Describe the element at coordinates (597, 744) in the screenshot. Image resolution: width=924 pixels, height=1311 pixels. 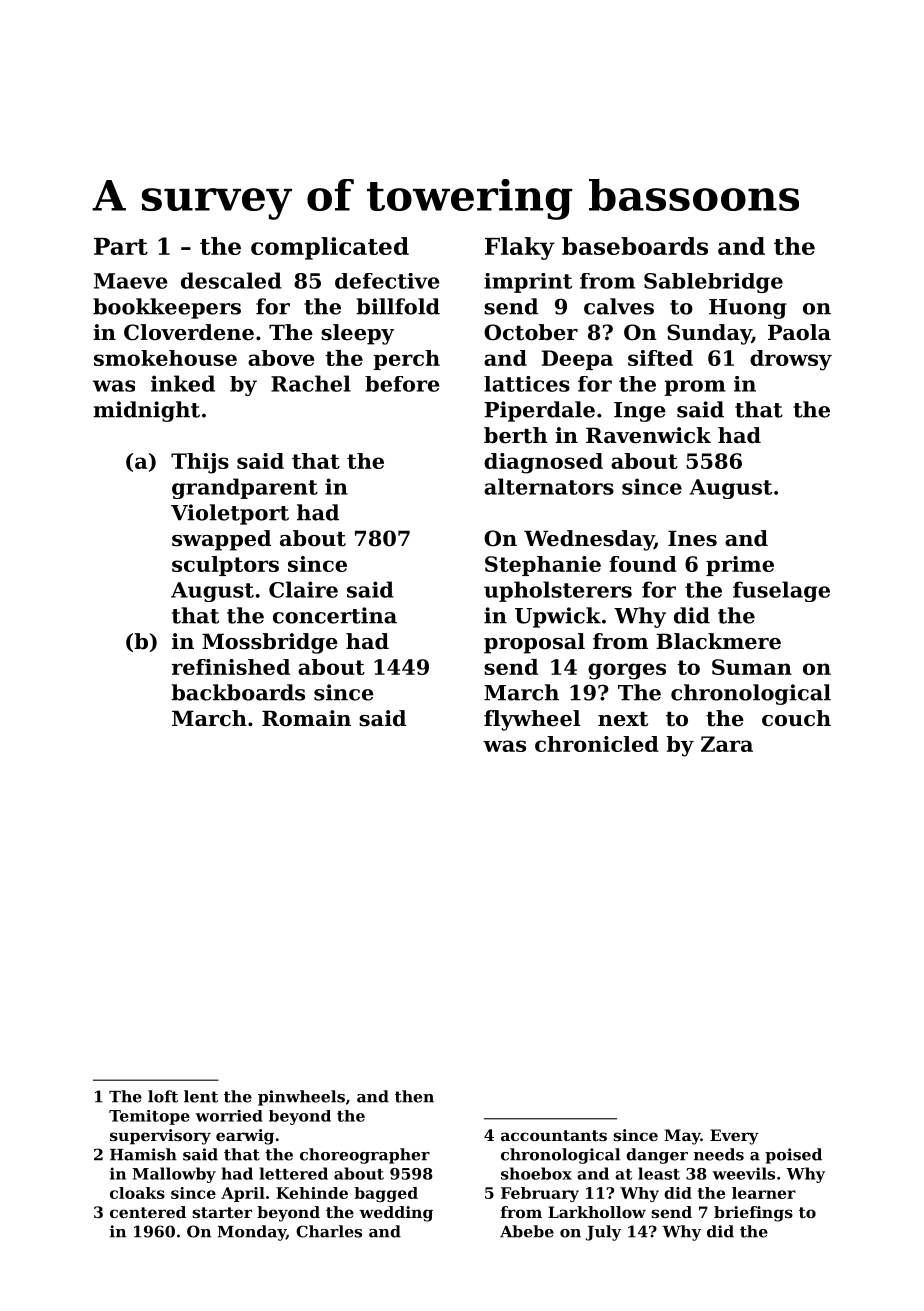
I see `chronicled` at that location.
